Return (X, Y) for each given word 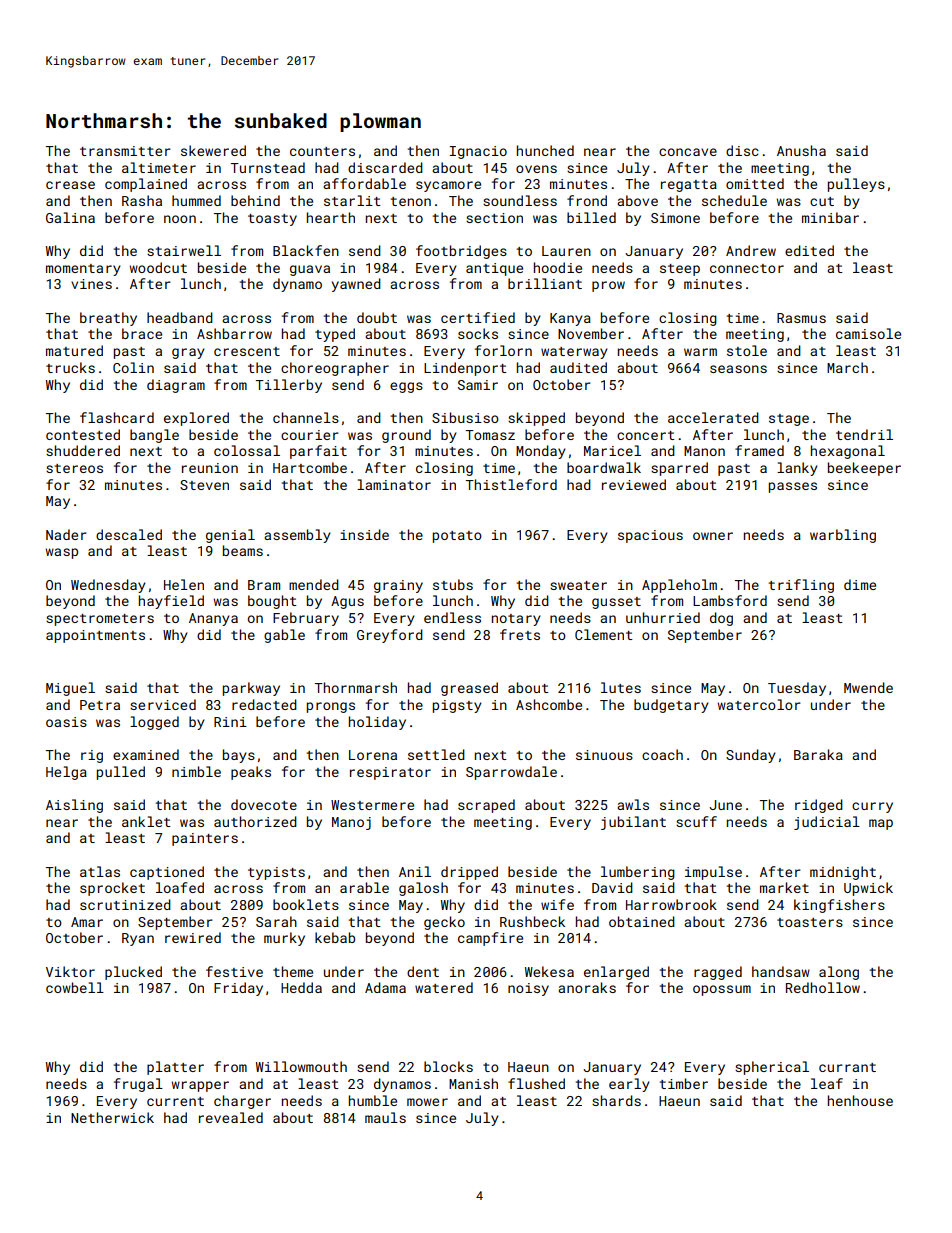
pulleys (856, 185)
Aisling (74, 806)
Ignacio (478, 152)
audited (578, 367)
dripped (469, 873)
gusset (616, 603)
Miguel (70, 689)
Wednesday (108, 586)
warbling (843, 536)
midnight (843, 873)
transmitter (125, 151)
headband (180, 317)
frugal (138, 1085)
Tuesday (797, 689)
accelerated (713, 417)
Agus (347, 602)
